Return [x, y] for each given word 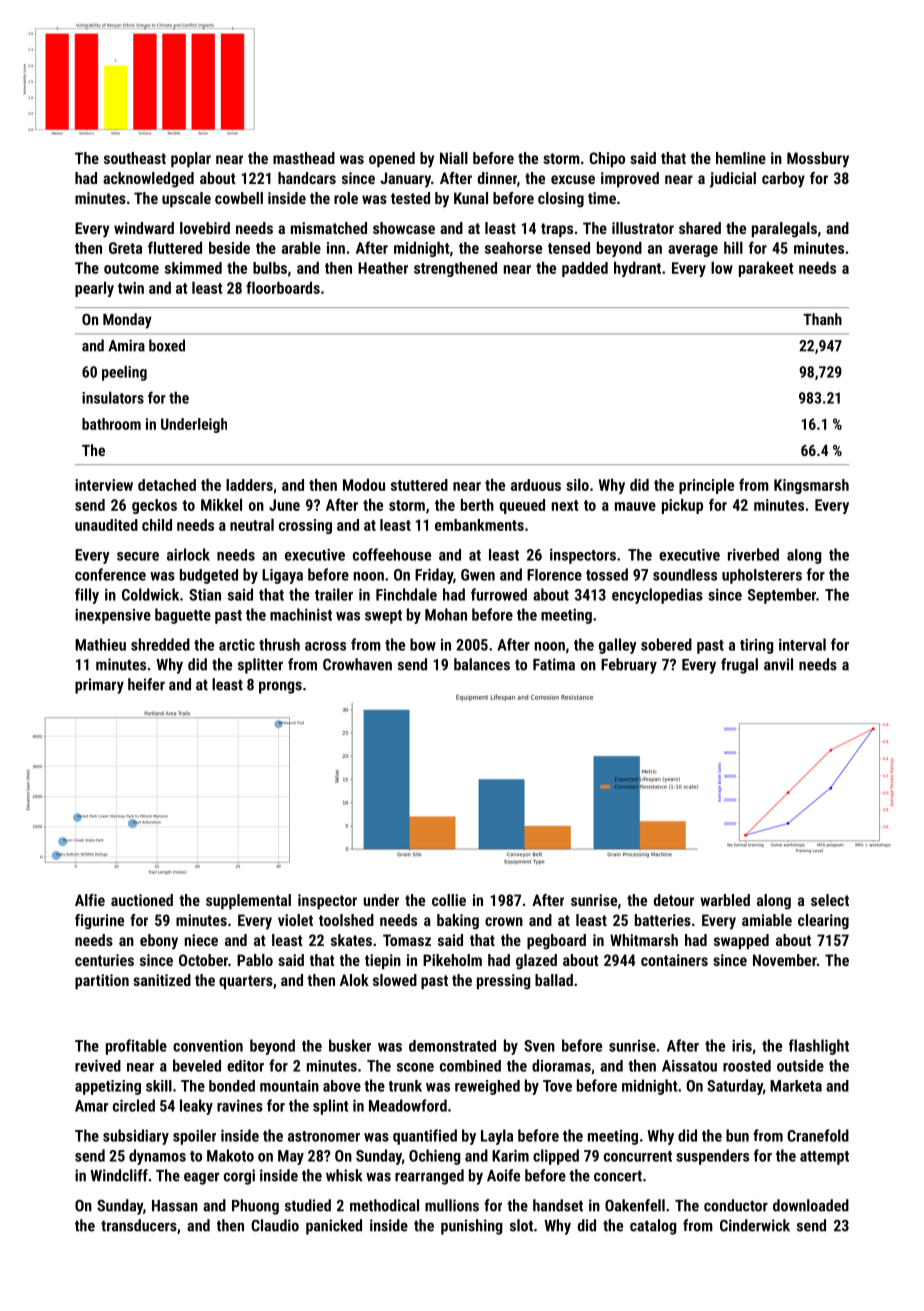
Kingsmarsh [811, 486]
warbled [725, 900]
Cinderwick [755, 1225]
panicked [334, 1227]
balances [482, 664]
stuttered [419, 485]
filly [87, 596]
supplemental [248, 902]
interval [802, 644]
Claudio [275, 1225]
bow [423, 644]
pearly [94, 289]
